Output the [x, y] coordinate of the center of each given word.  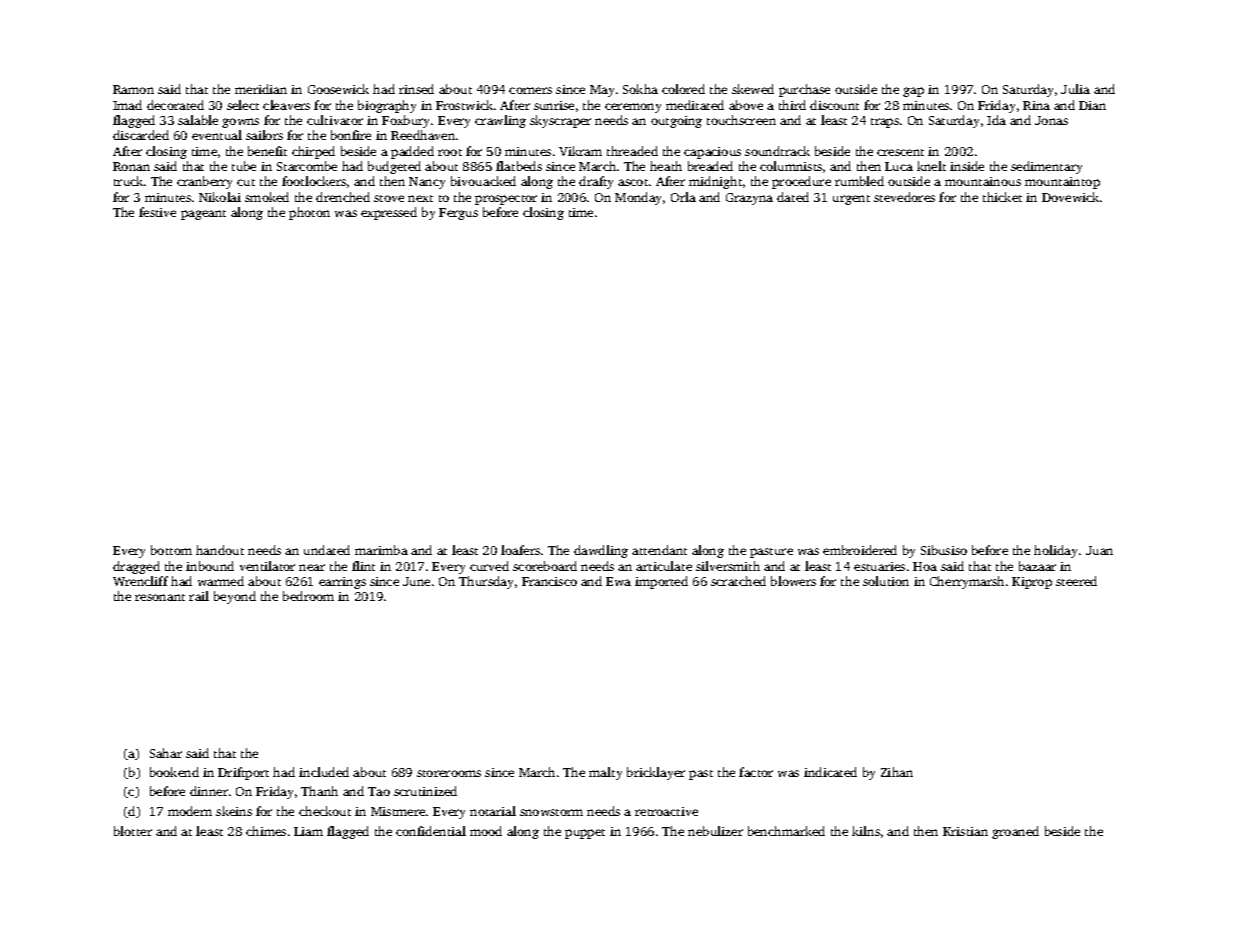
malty [605, 773]
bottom [171, 550]
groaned [1015, 832]
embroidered [860, 550]
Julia [1075, 89]
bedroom [308, 596]
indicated [830, 772]
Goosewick [338, 89]
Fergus [458, 214]
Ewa [618, 581]
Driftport [243, 773]
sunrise [554, 105]
